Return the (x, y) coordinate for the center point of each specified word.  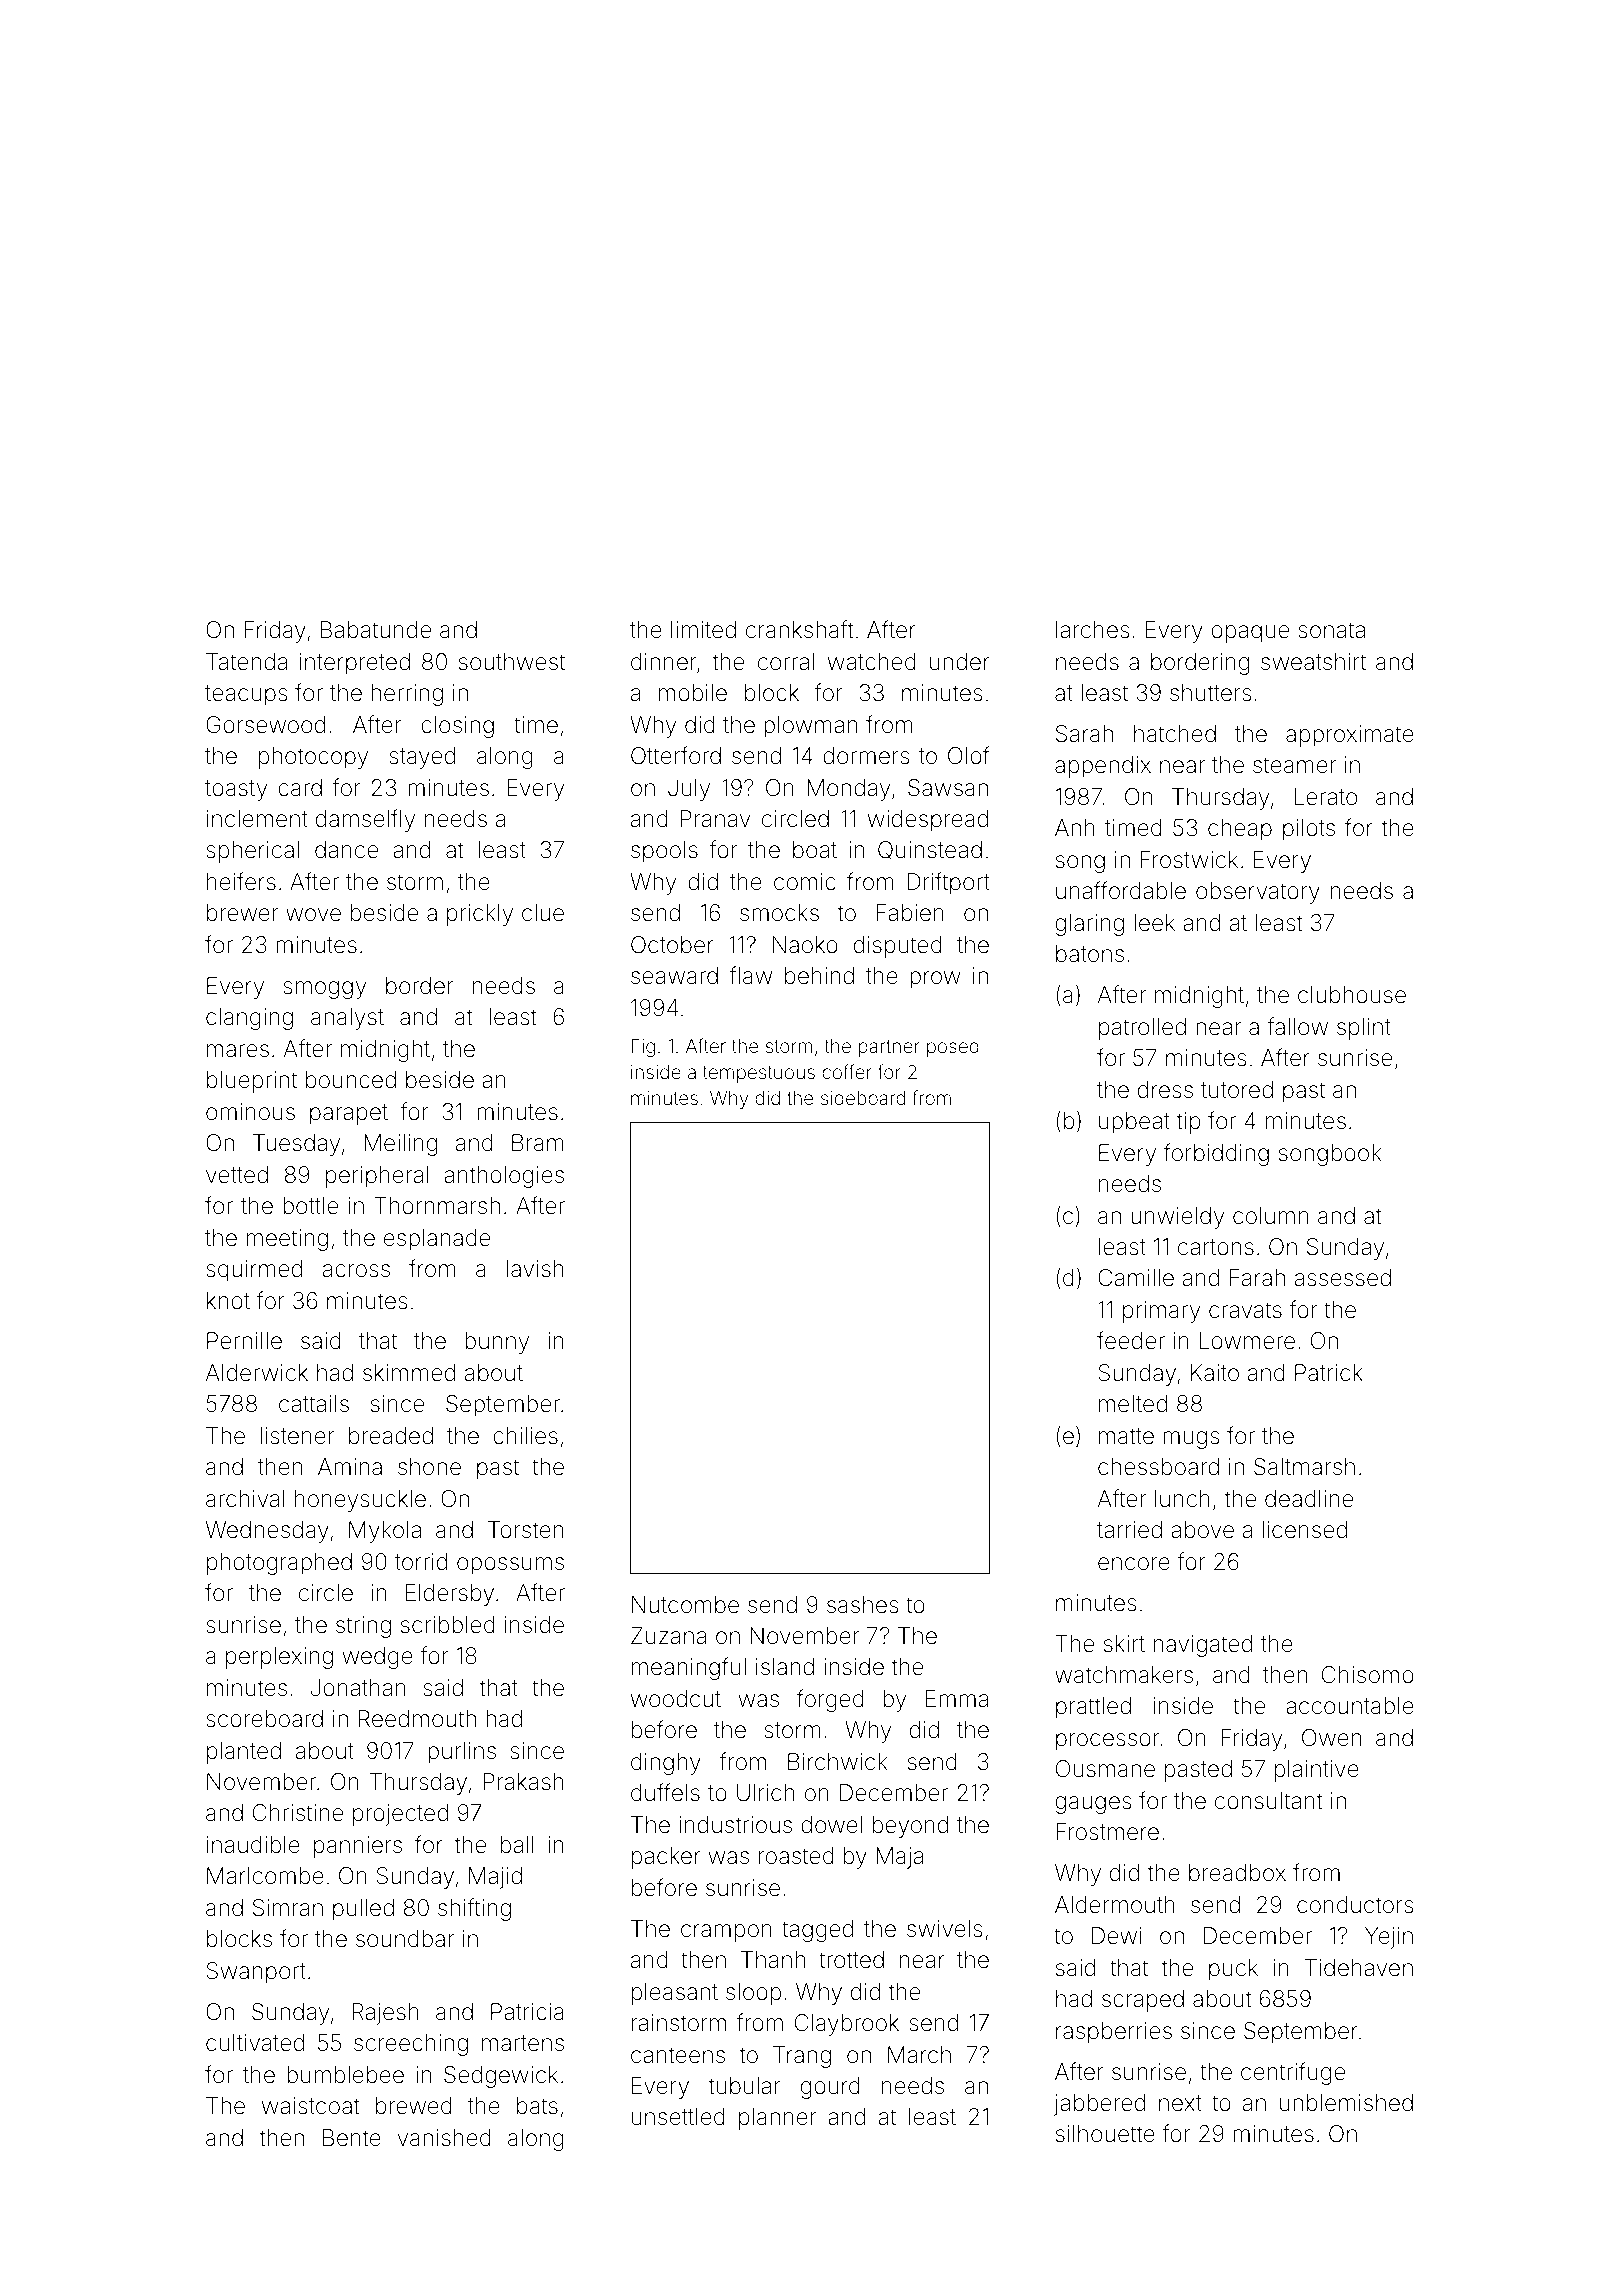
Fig (643, 1048)
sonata (1331, 630)
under (960, 662)
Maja (899, 1858)
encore (1134, 1564)
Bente (352, 2138)
